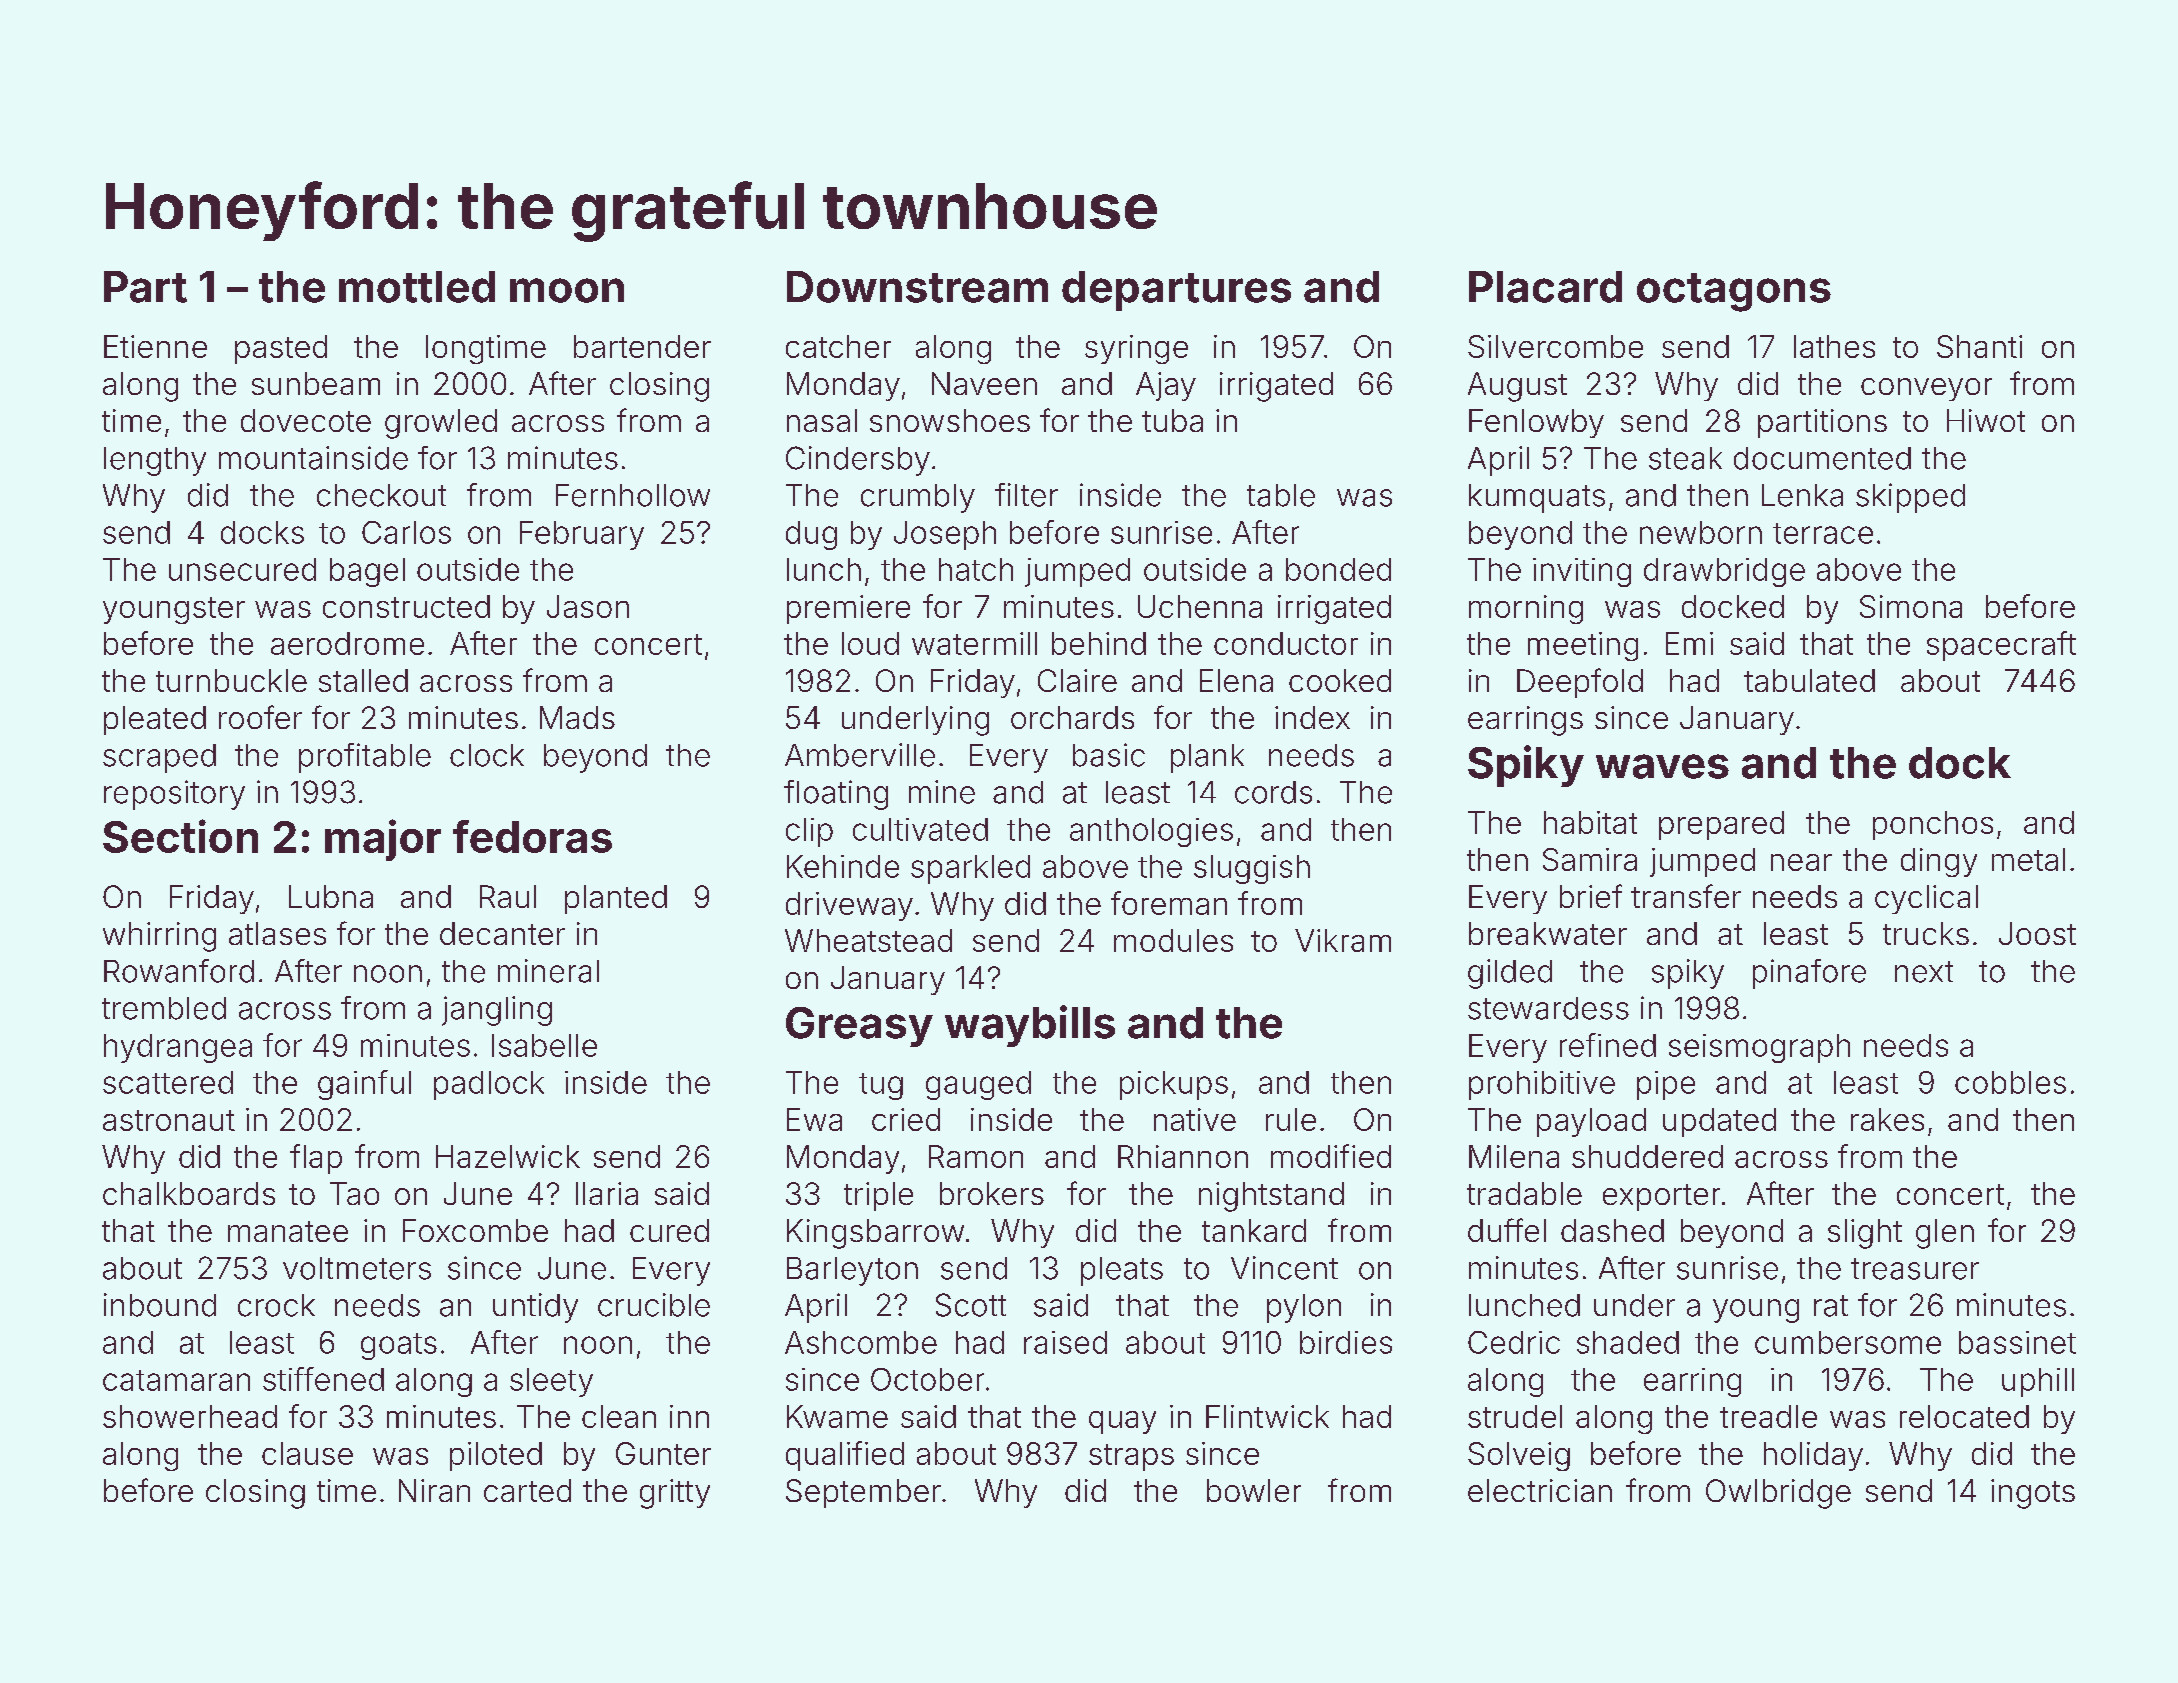 The height and width of the page is (1683, 2178). Describe the element at coordinates (508, 896) in the page. I see `Raul` at that location.
